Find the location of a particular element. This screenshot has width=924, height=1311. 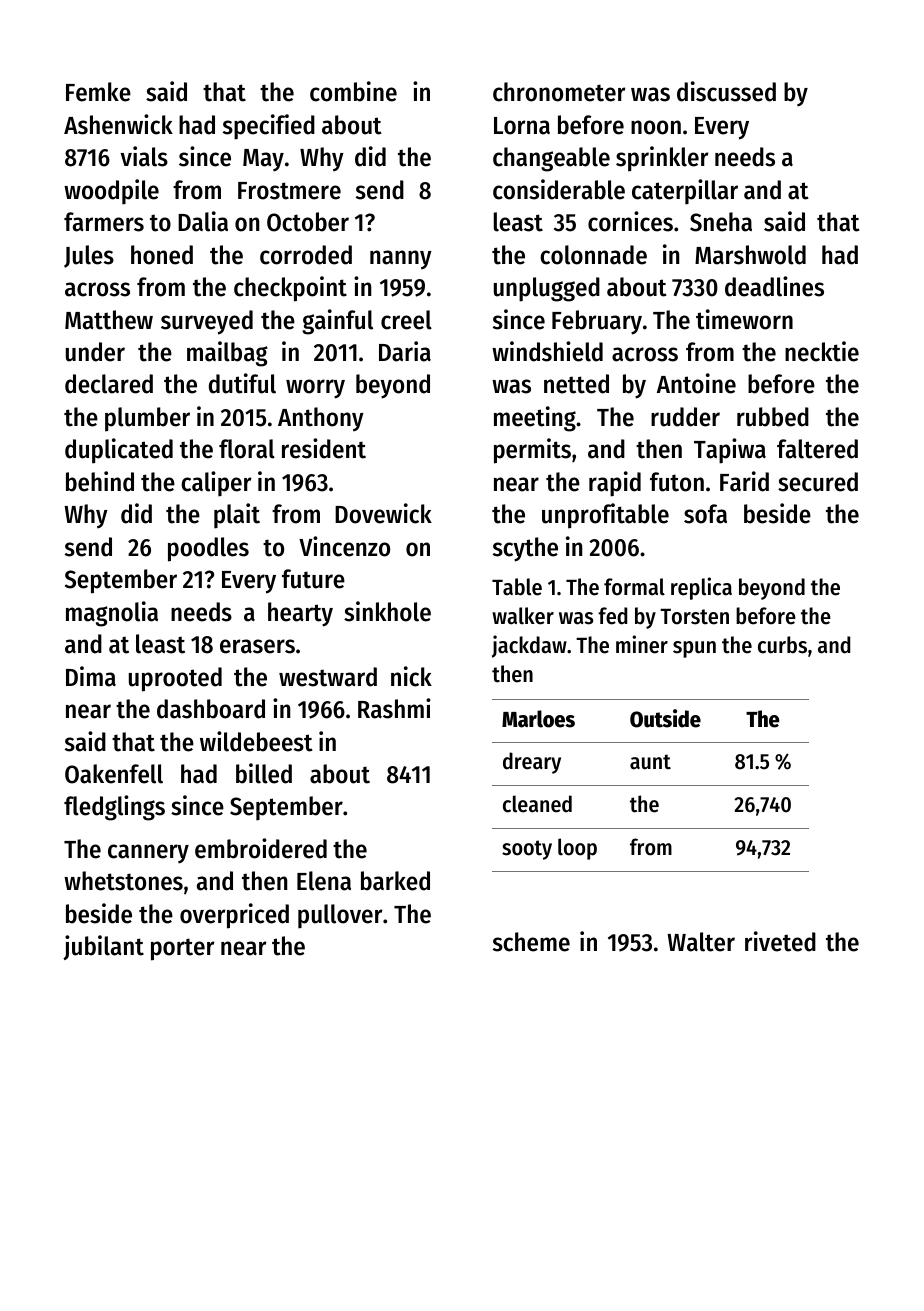

discussed is located at coordinates (726, 91).
